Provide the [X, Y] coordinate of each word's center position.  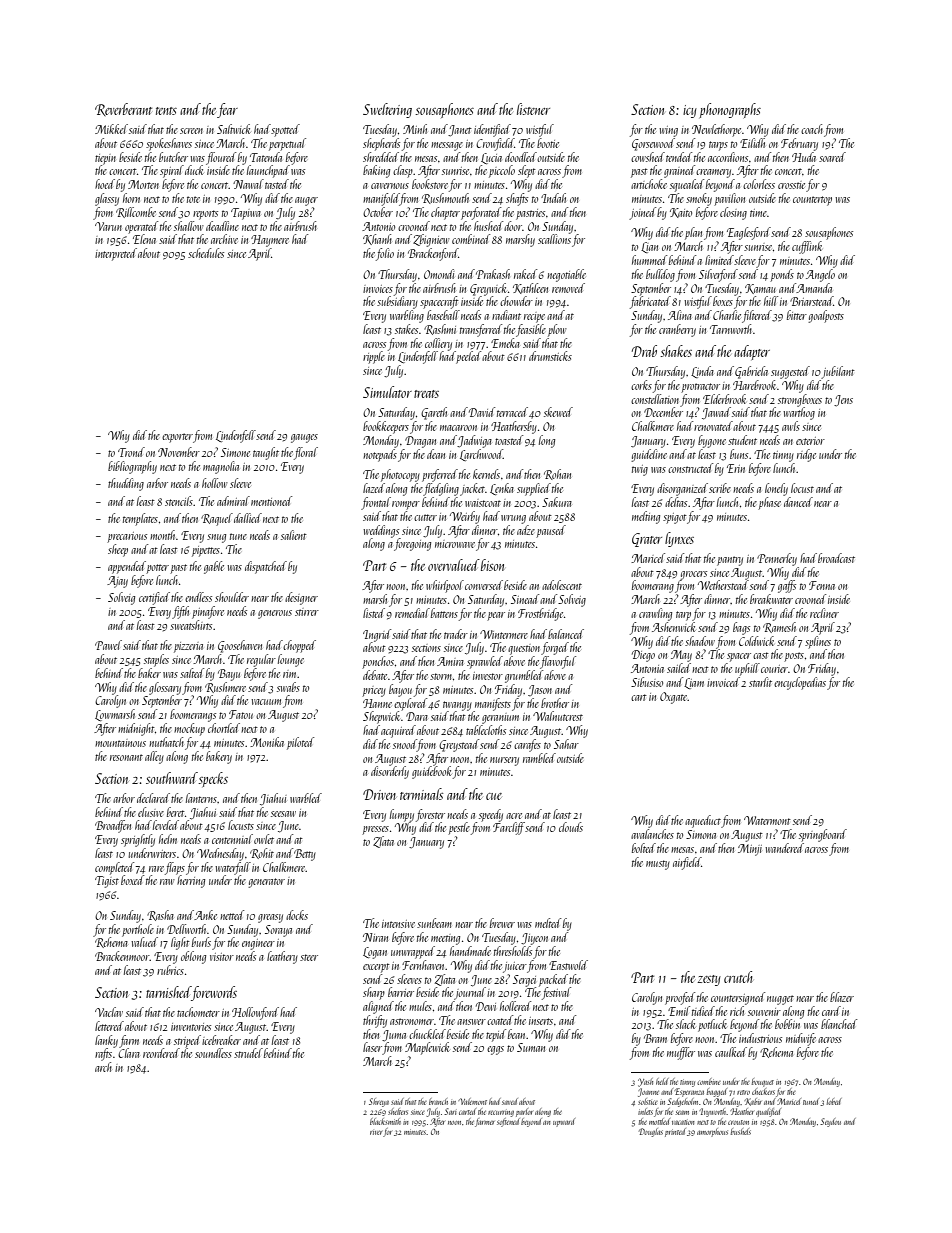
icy [690, 111]
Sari [450, 1111]
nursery [504, 761]
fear [227, 110]
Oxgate [674, 698]
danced [798, 502]
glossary [165, 688]
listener [533, 109]
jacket [472, 489]
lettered [109, 1026]
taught [266, 453]
